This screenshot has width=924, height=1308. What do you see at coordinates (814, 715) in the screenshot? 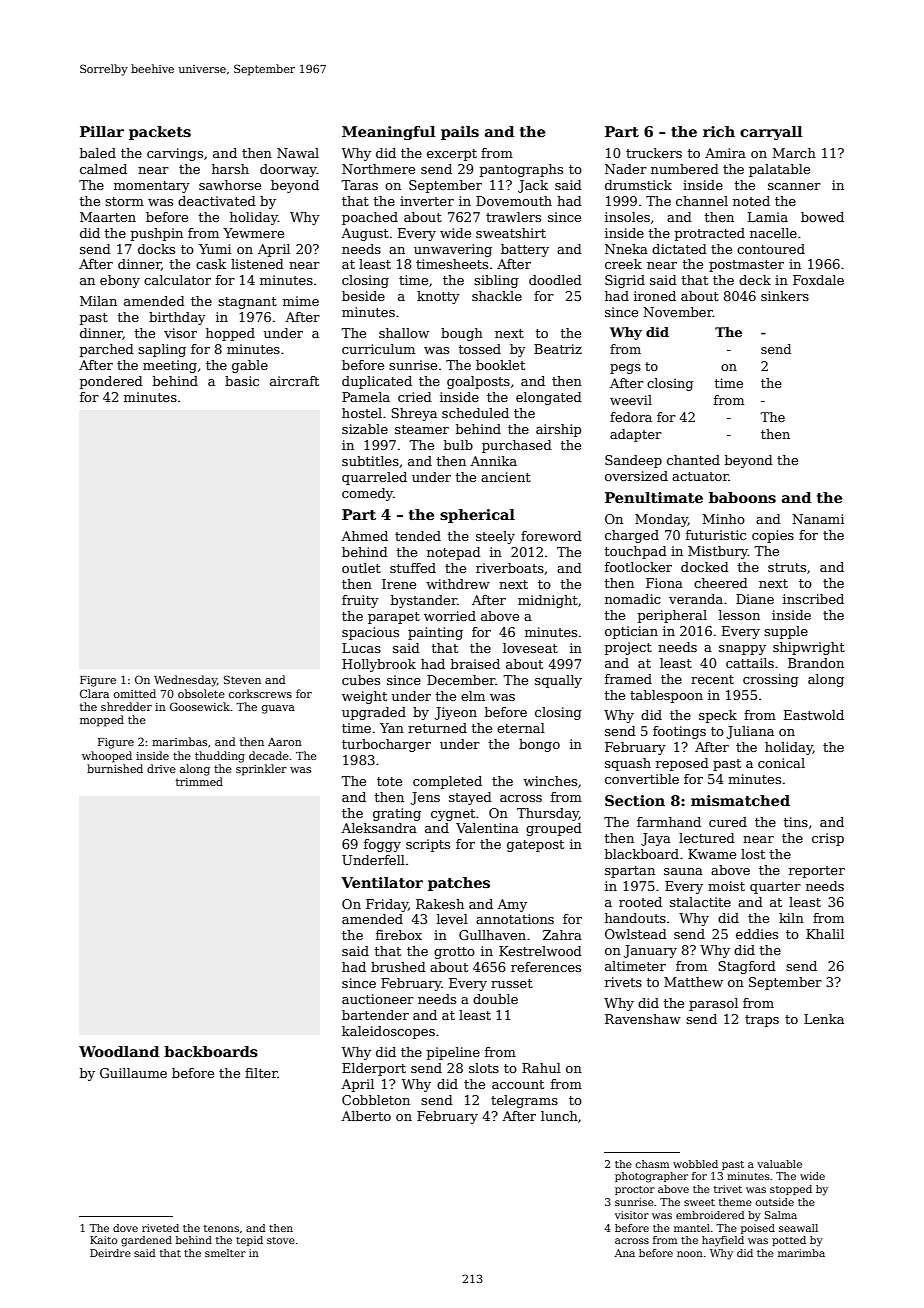
I see `Eastwold` at bounding box center [814, 715].
